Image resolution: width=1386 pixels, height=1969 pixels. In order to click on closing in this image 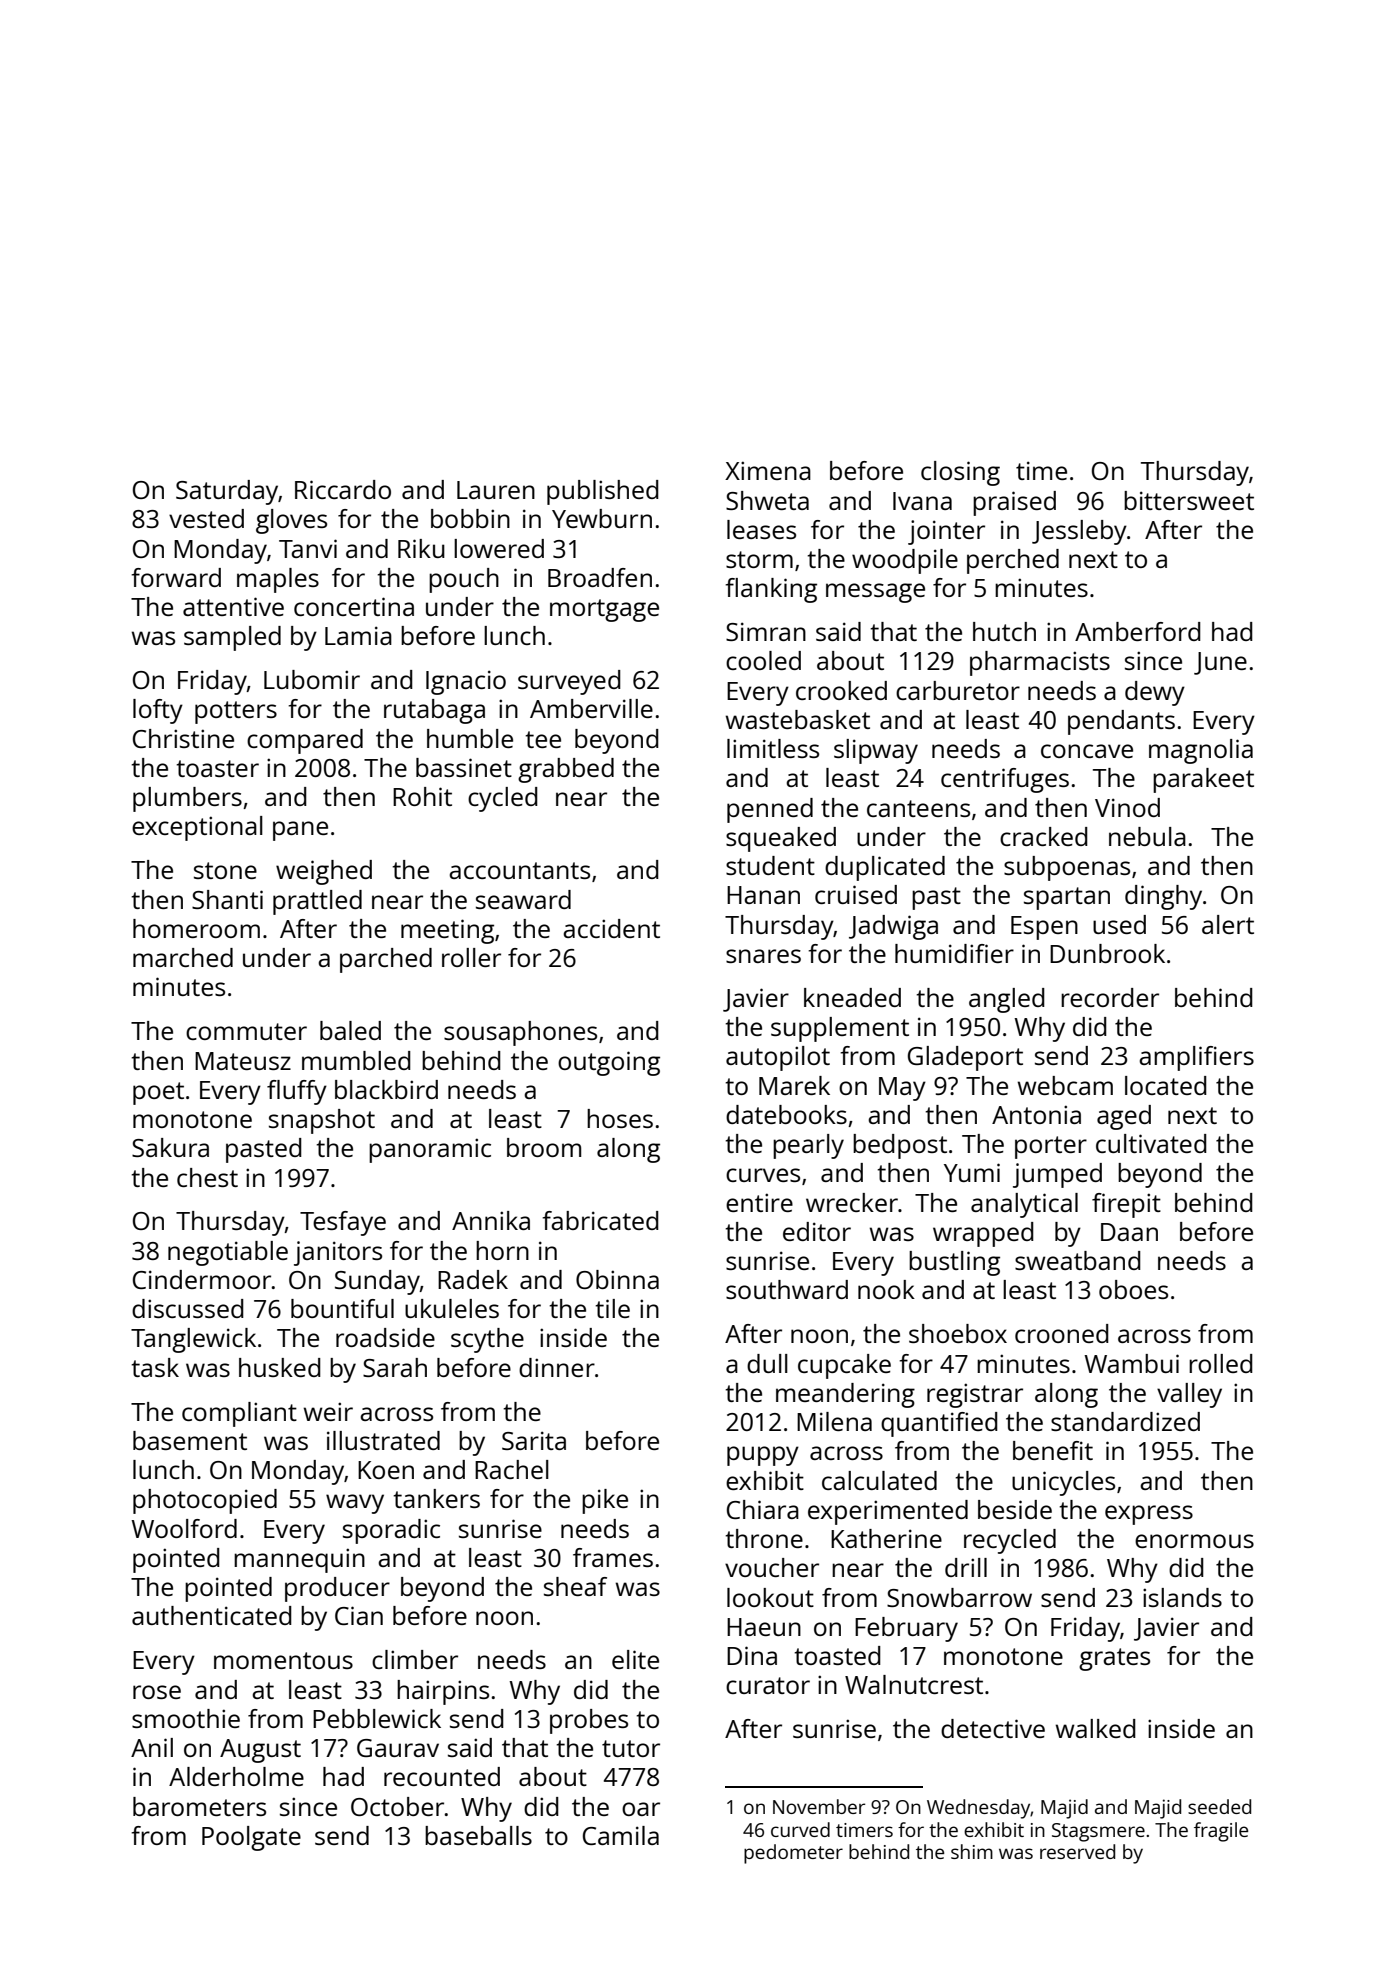, I will do `click(960, 473)`.
